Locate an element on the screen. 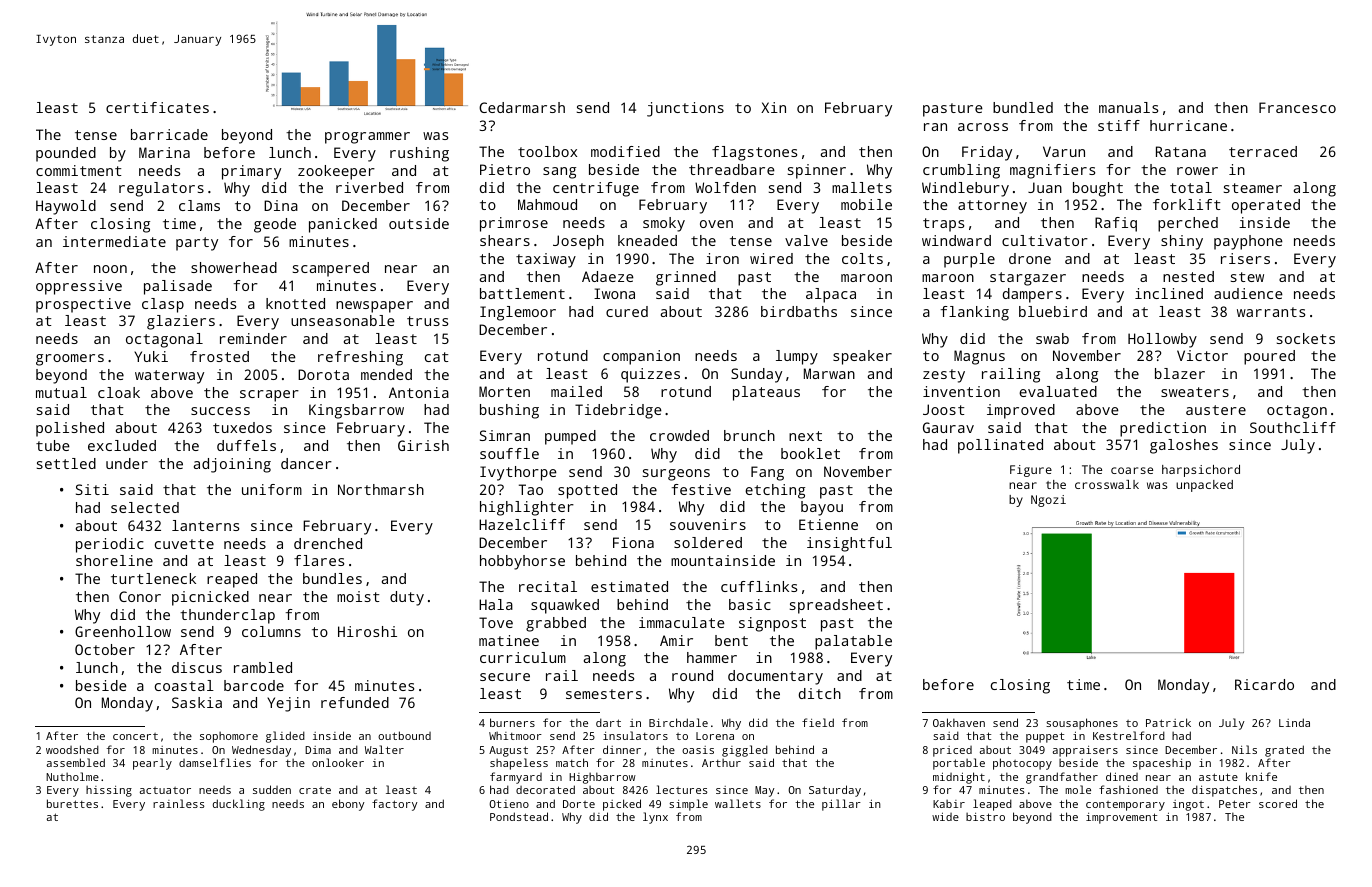 The image size is (1372, 887). Siti is located at coordinates (92, 489).
